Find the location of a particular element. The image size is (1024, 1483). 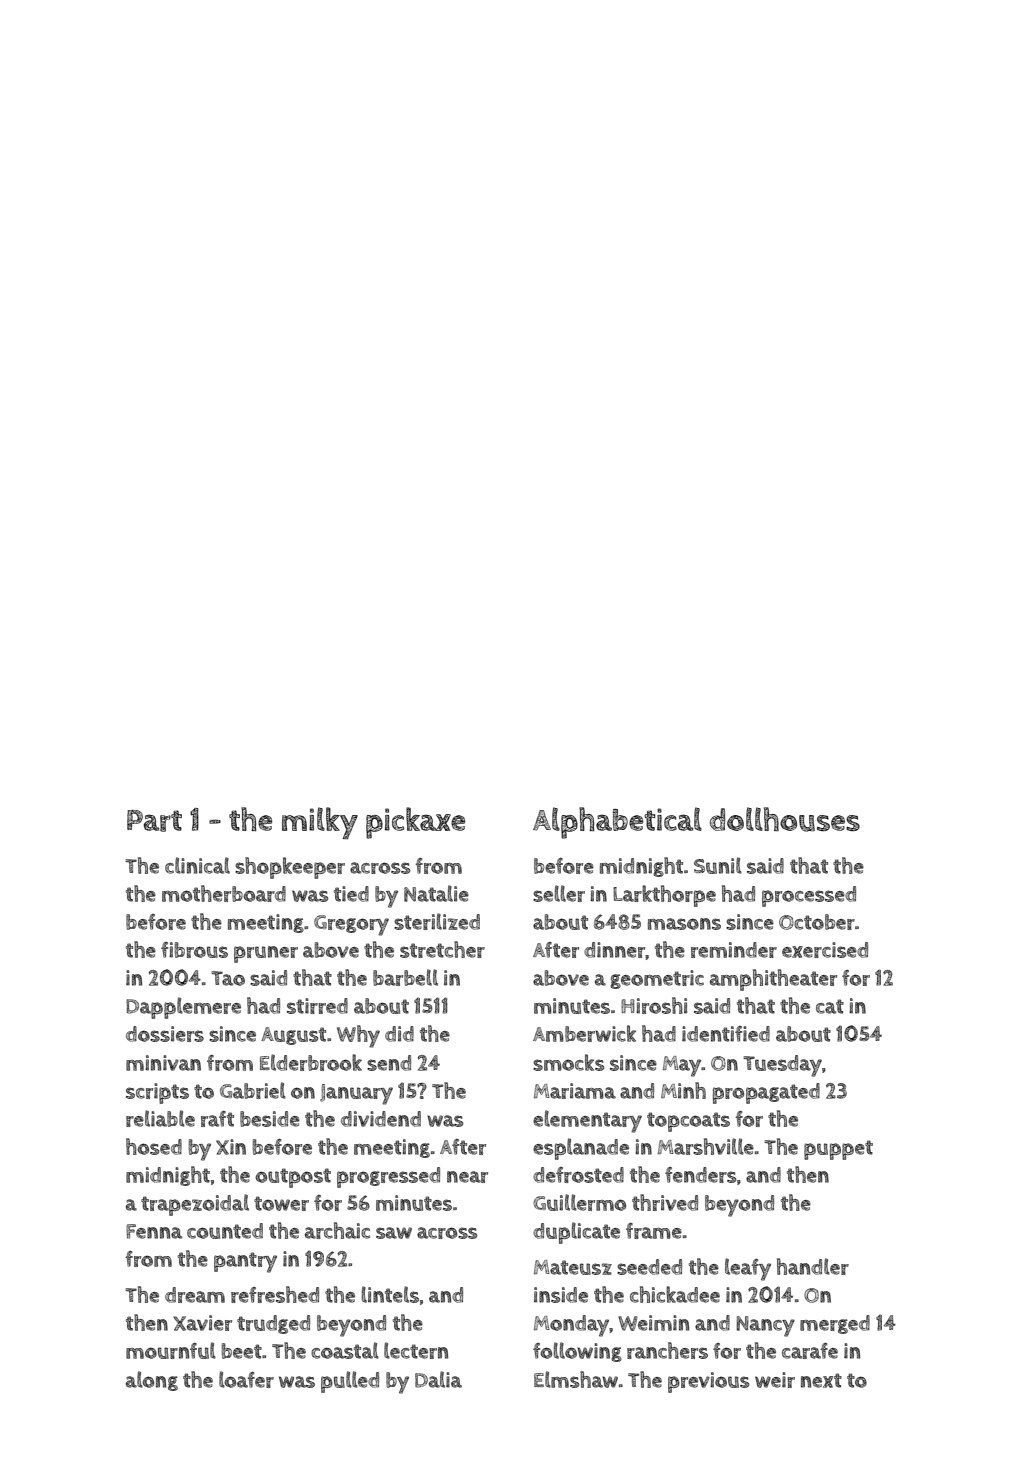

smocks is located at coordinates (569, 1062).
